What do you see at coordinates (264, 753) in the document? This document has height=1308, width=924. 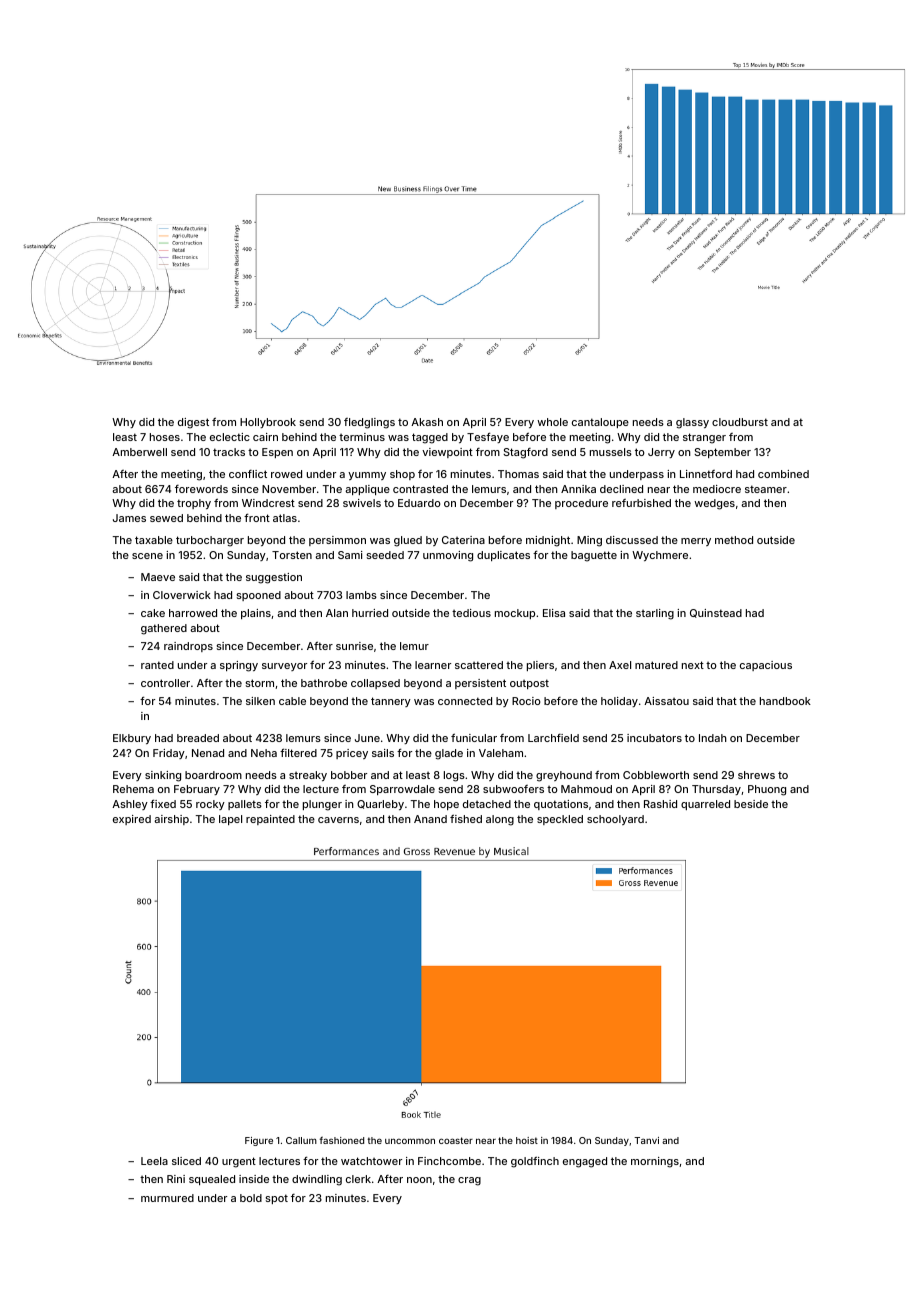 I see `Neha` at bounding box center [264, 753].
